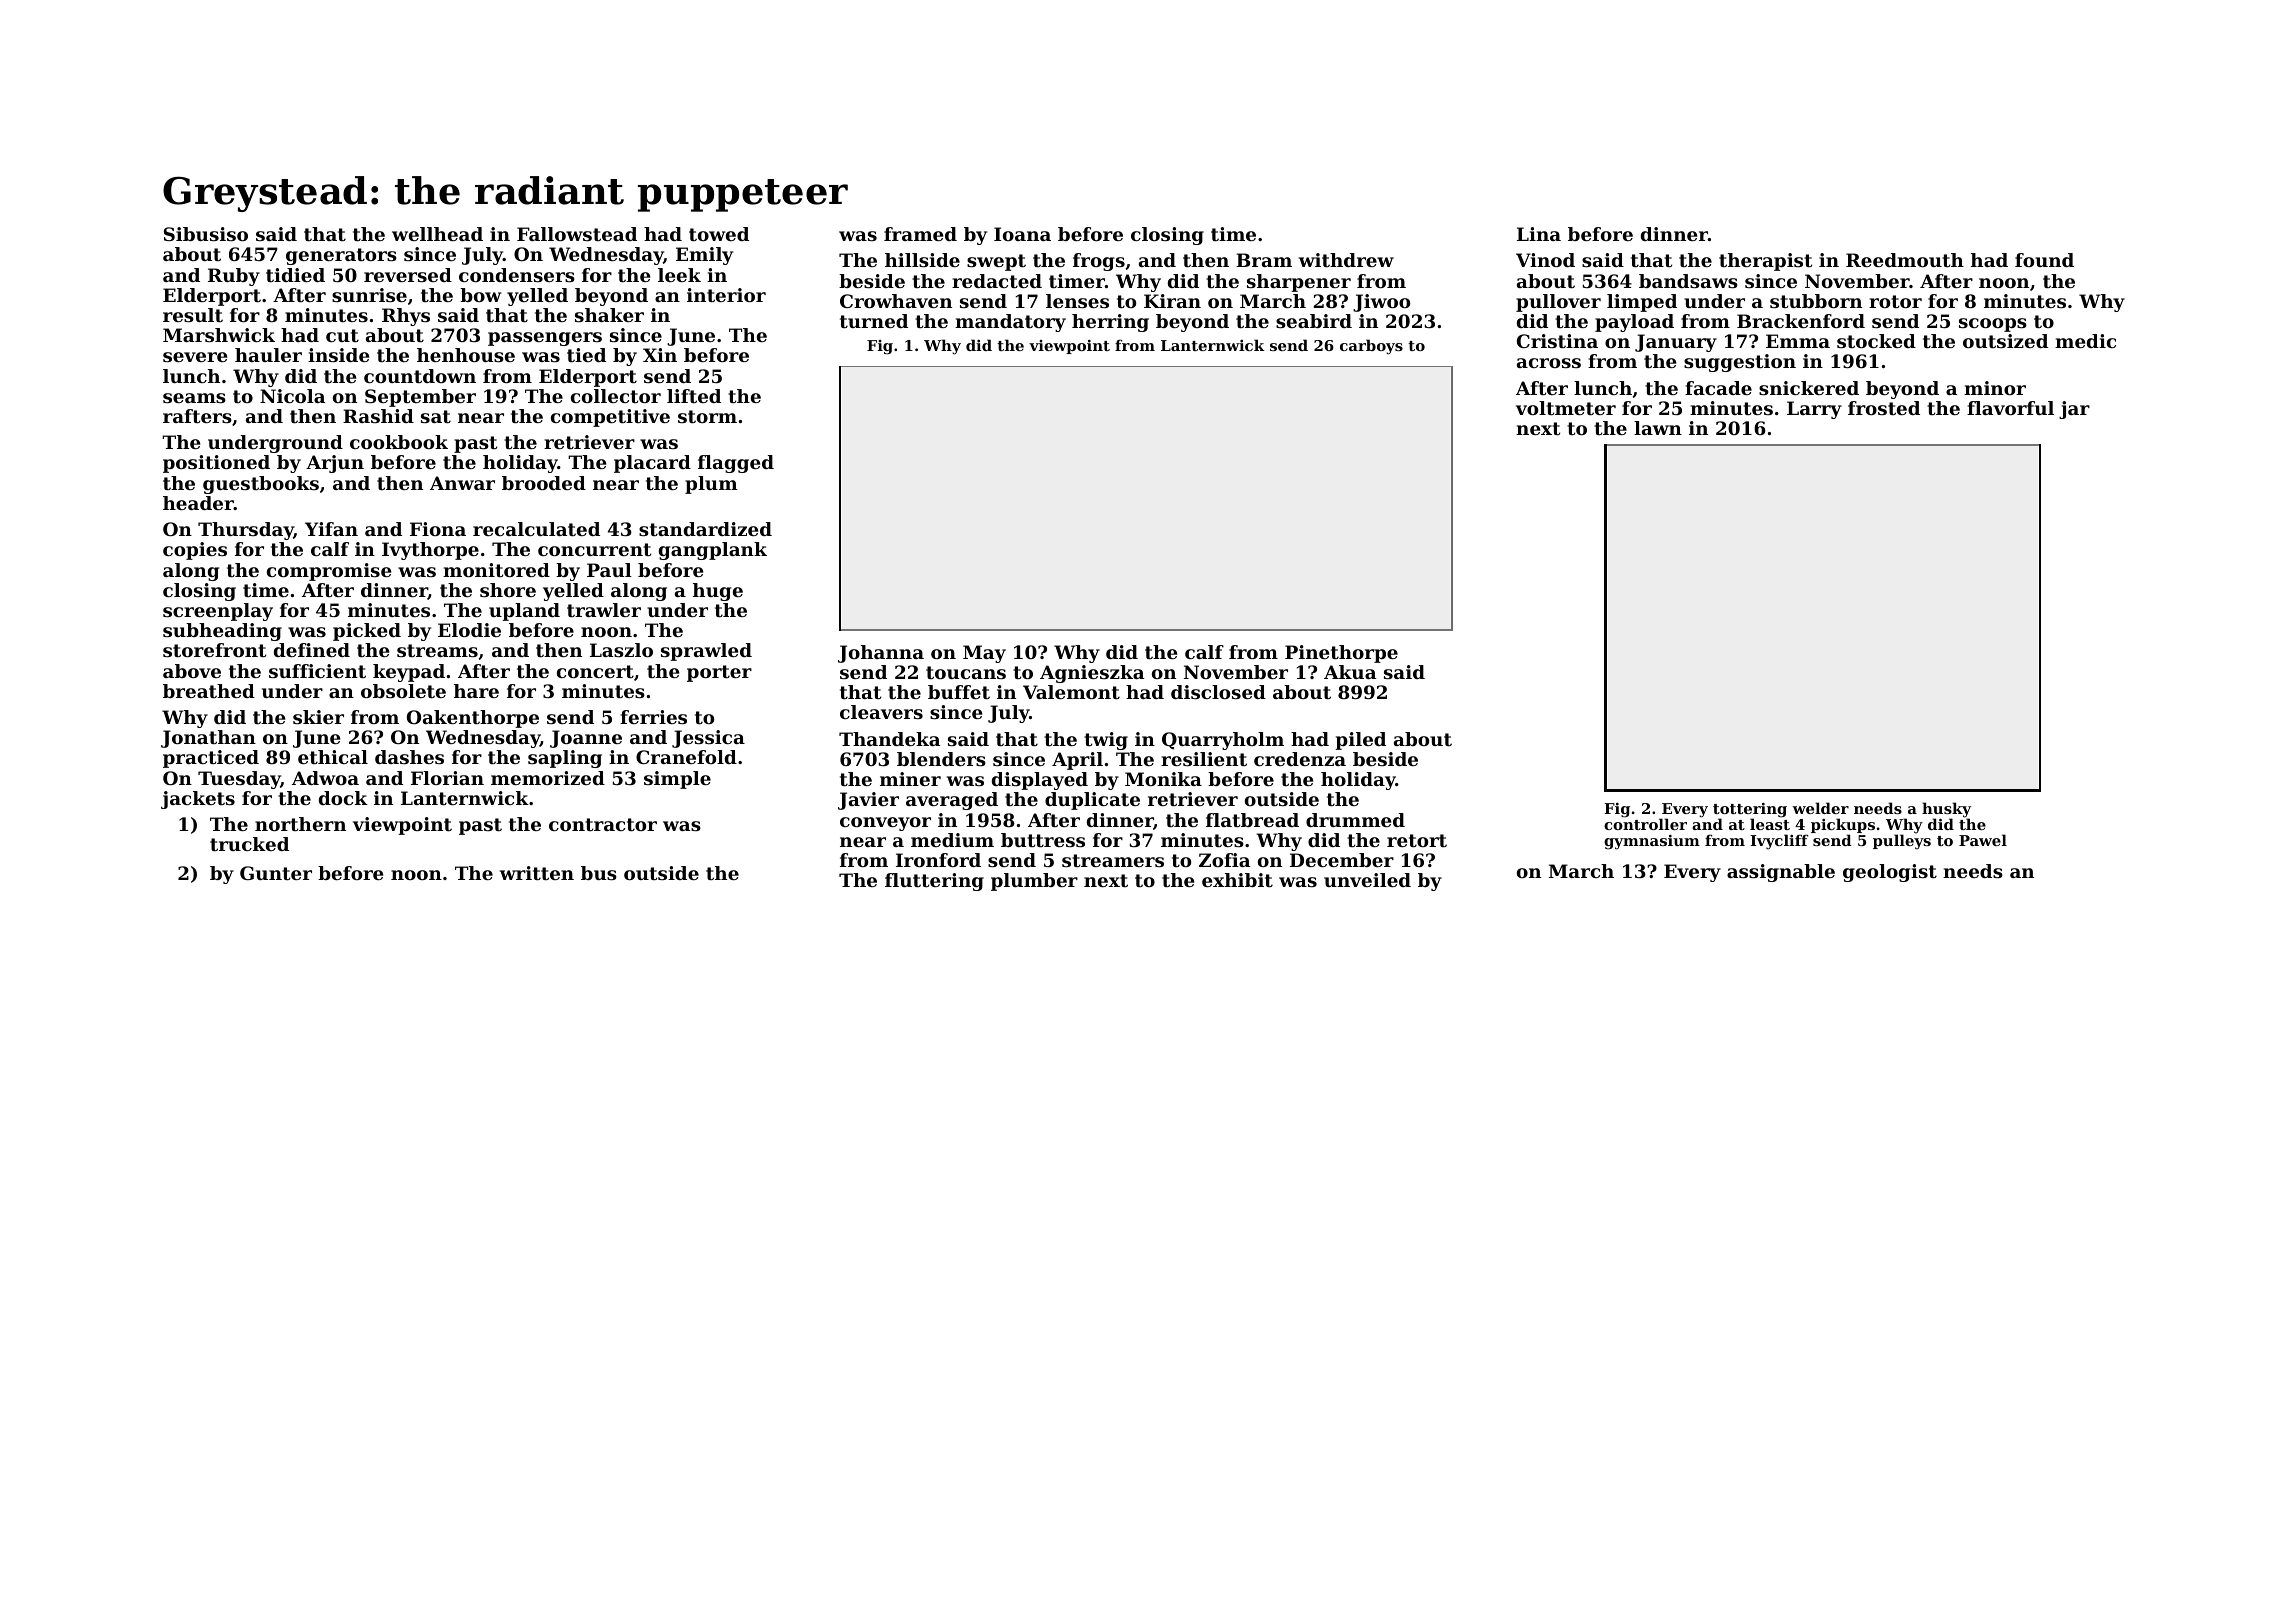  What do you see at coordinates (1341, 654) in the page?
I see `Pinethorpe` at bounding box center [1341, 654].
